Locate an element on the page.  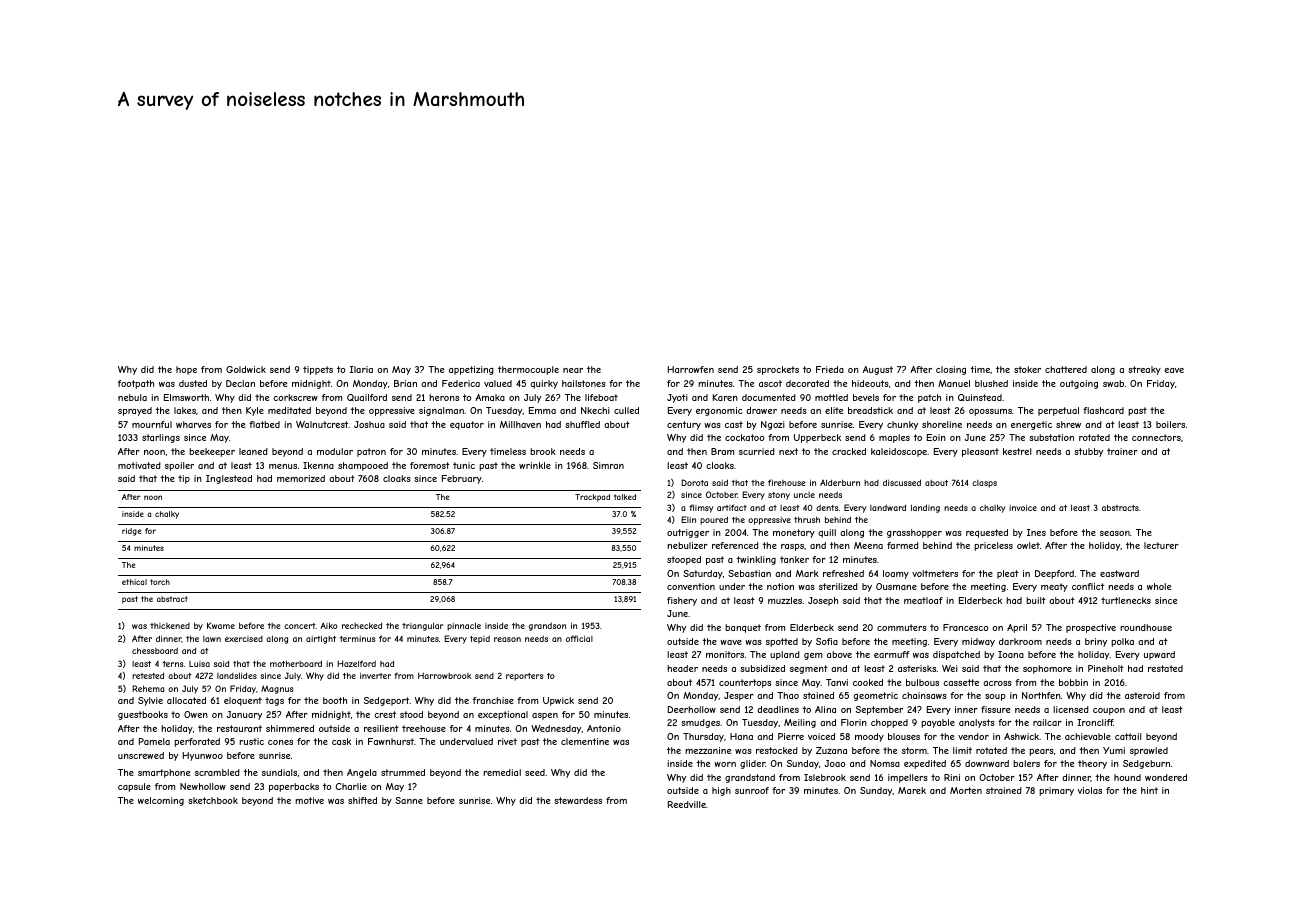
motive is located at coordinates (309, 800).
